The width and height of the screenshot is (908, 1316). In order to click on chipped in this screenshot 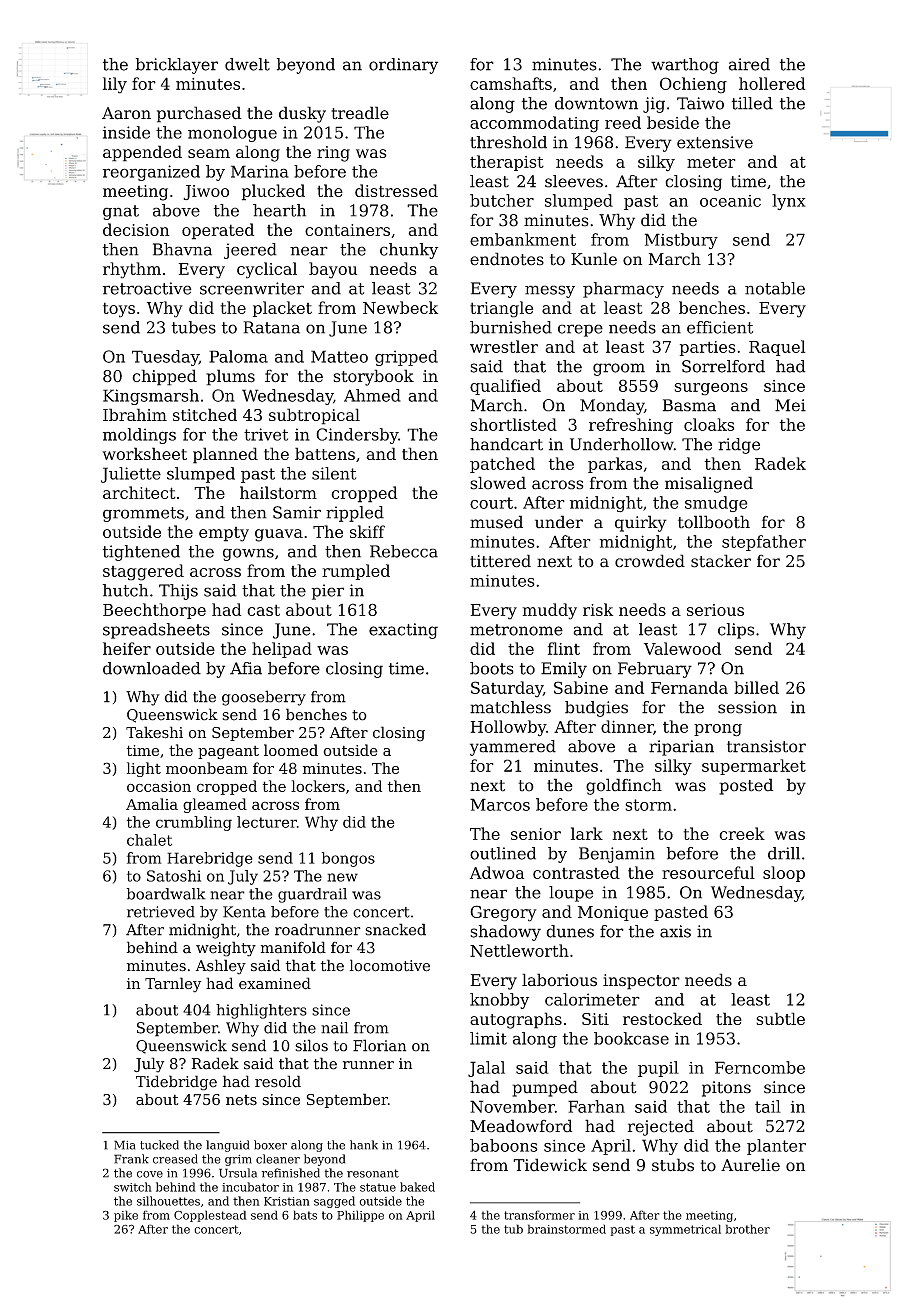, I will do `click(164, 377)`.
